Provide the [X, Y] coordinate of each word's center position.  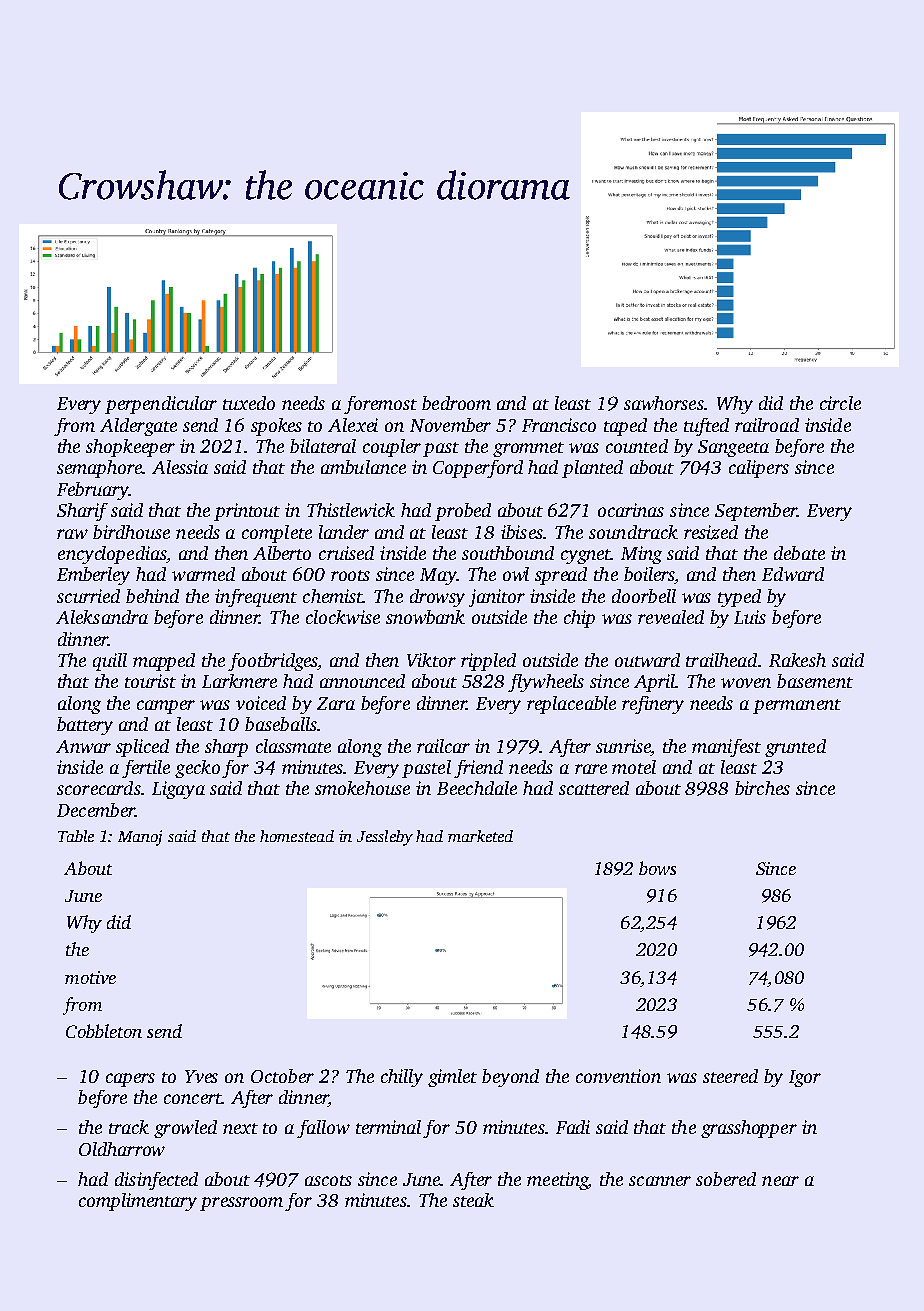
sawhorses [664, 403]
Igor [805, 1078]
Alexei [353, 425]
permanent [797, 706]
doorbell [644, 596]
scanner [660, 1181]
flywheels [546, 683]
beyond [510, 1078]
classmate [293, 746]
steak [473, 1200]
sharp [226, 748]
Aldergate [138, 427]
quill [110, 662]
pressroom [241, 1204]
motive [90, 977]
